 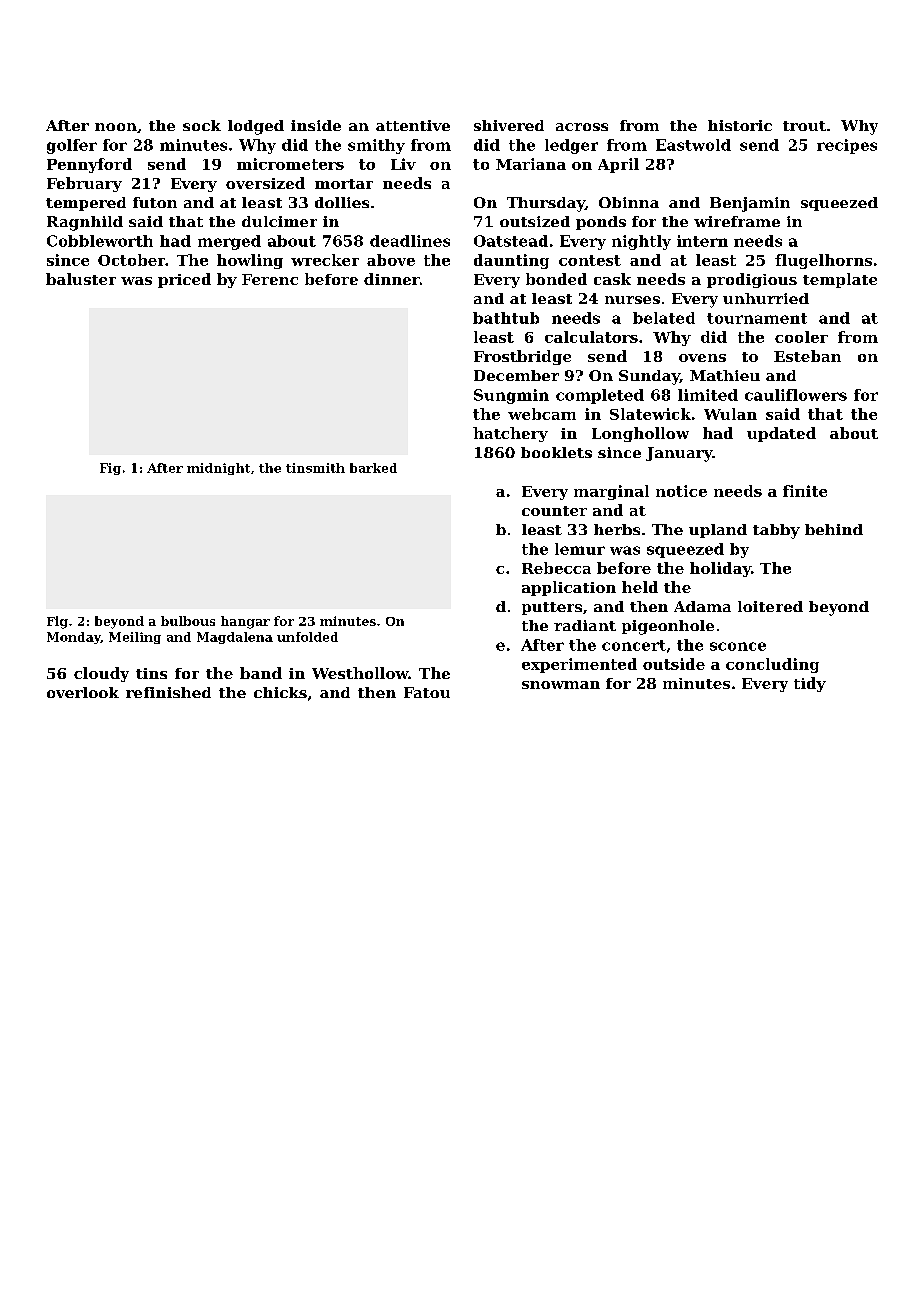 What do you see at coordinates (757, 318) in the document?
I see `tournament` at bounding box center [757, 318].
